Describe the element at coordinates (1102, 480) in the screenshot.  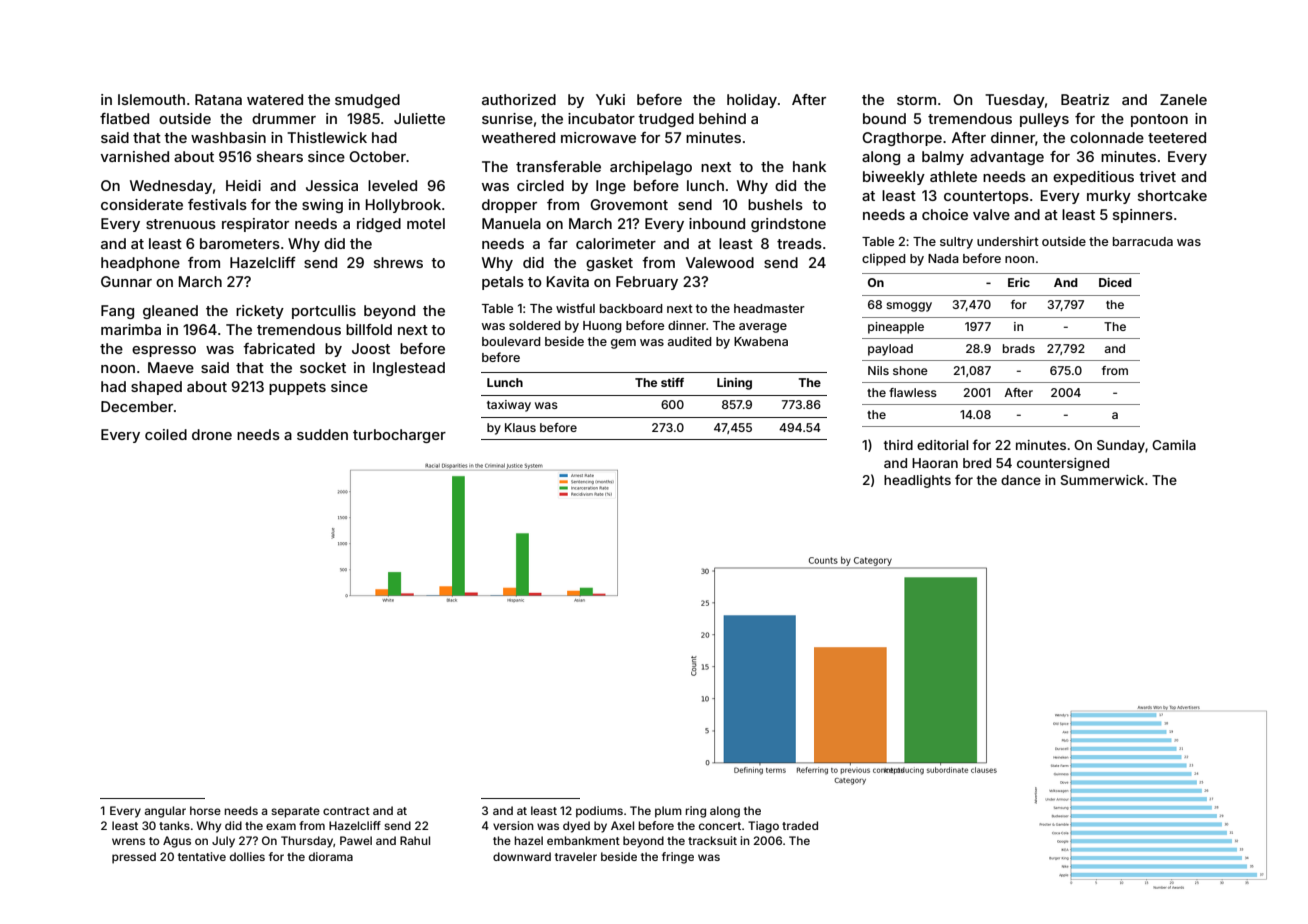
I see `Summerwick` at that location.
